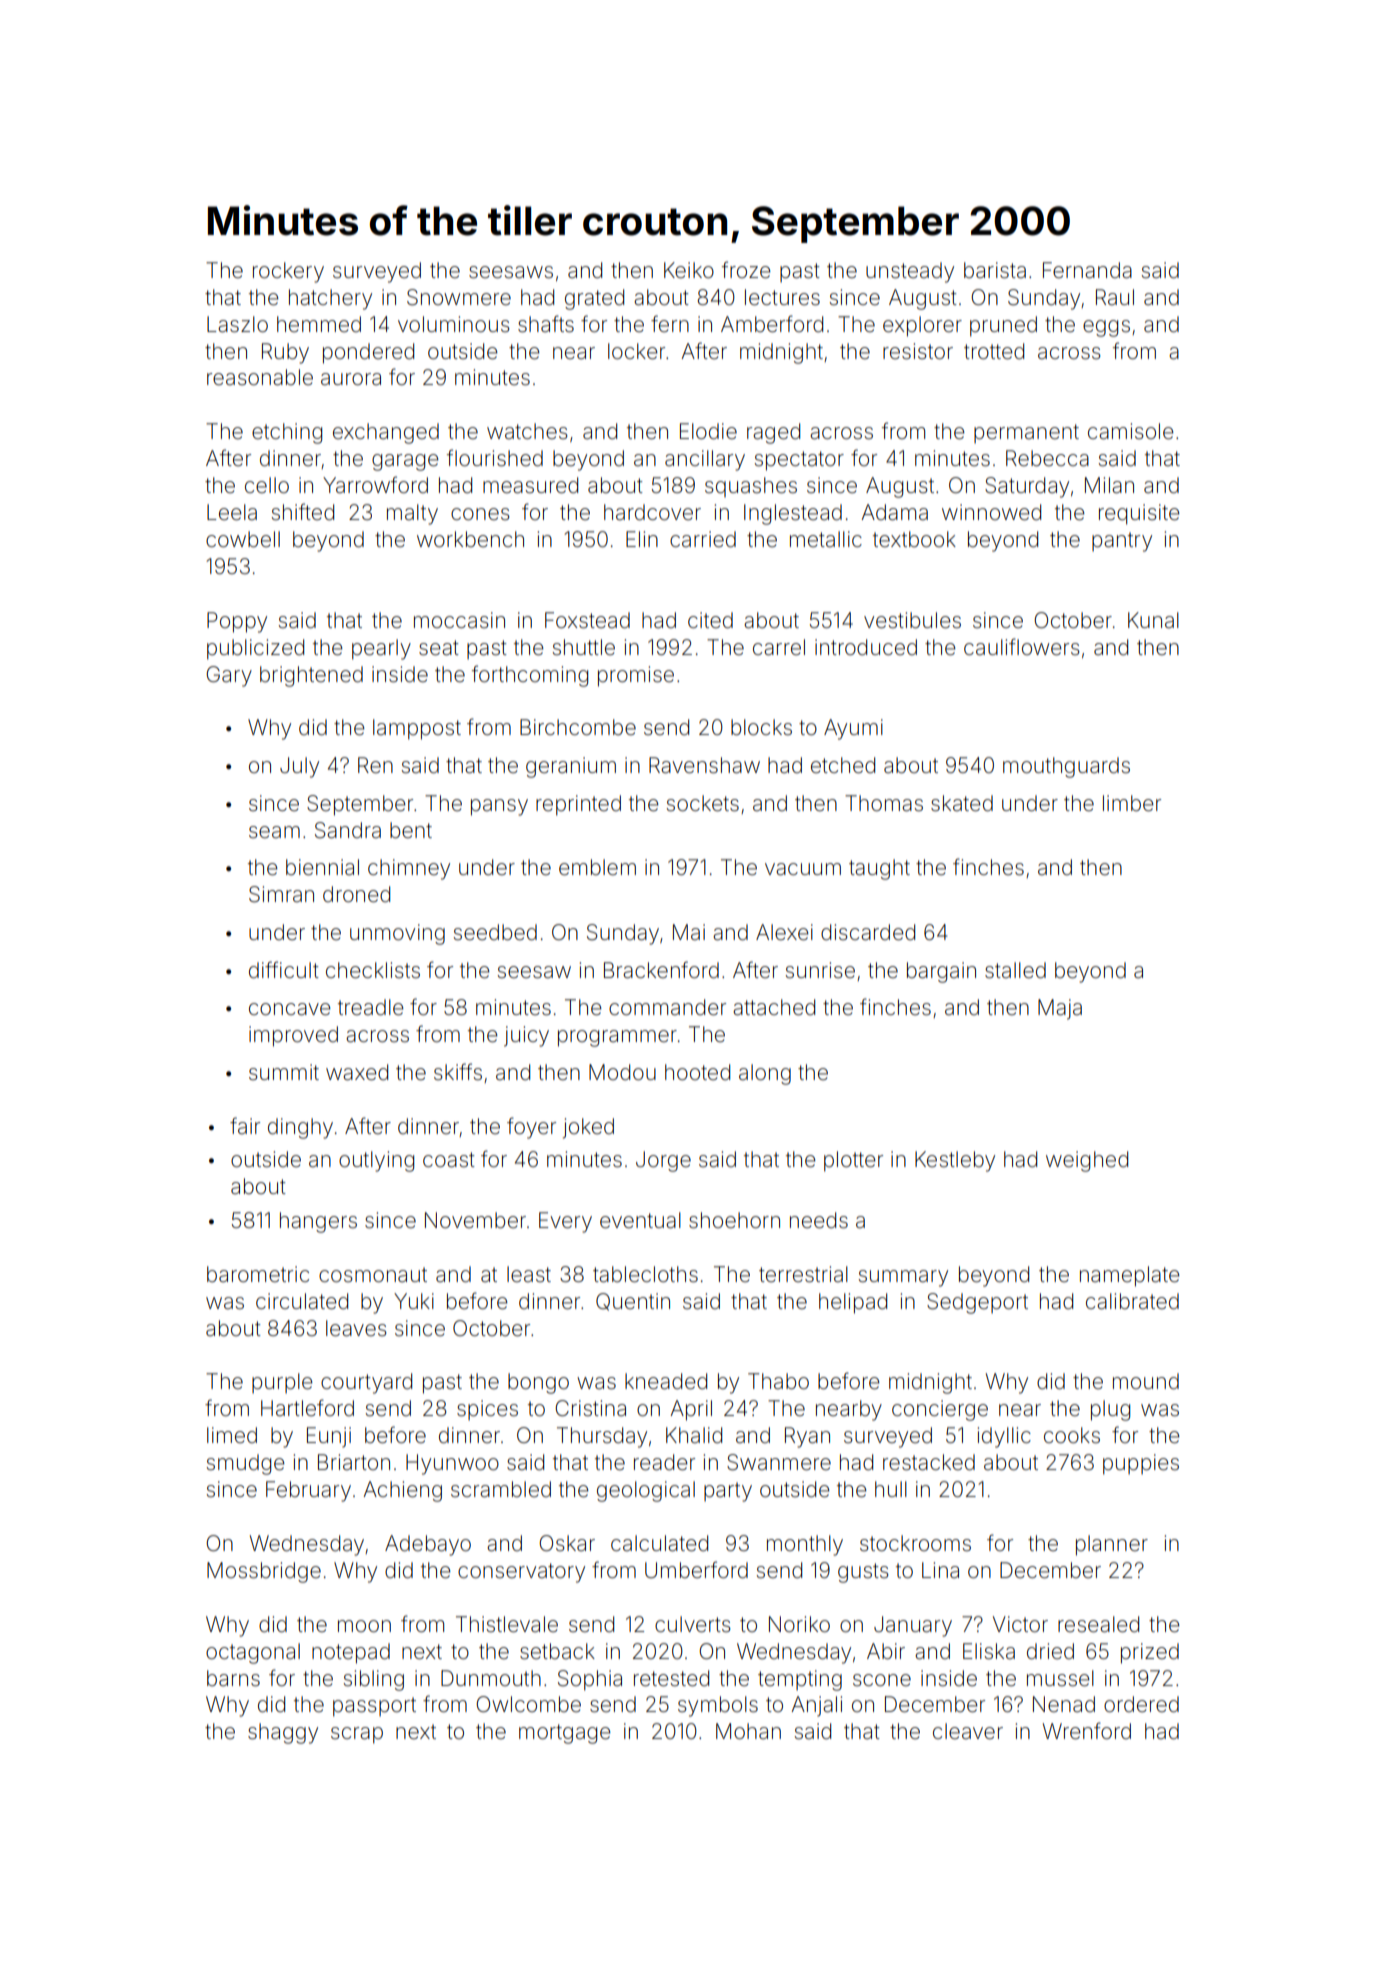 Image resolution: width=1386 pixels, height=1969 pixels. What do you see at coordinates (748, 1731) in the screenshot?
I see `Mohan` at bounding box center [748, 1731].
